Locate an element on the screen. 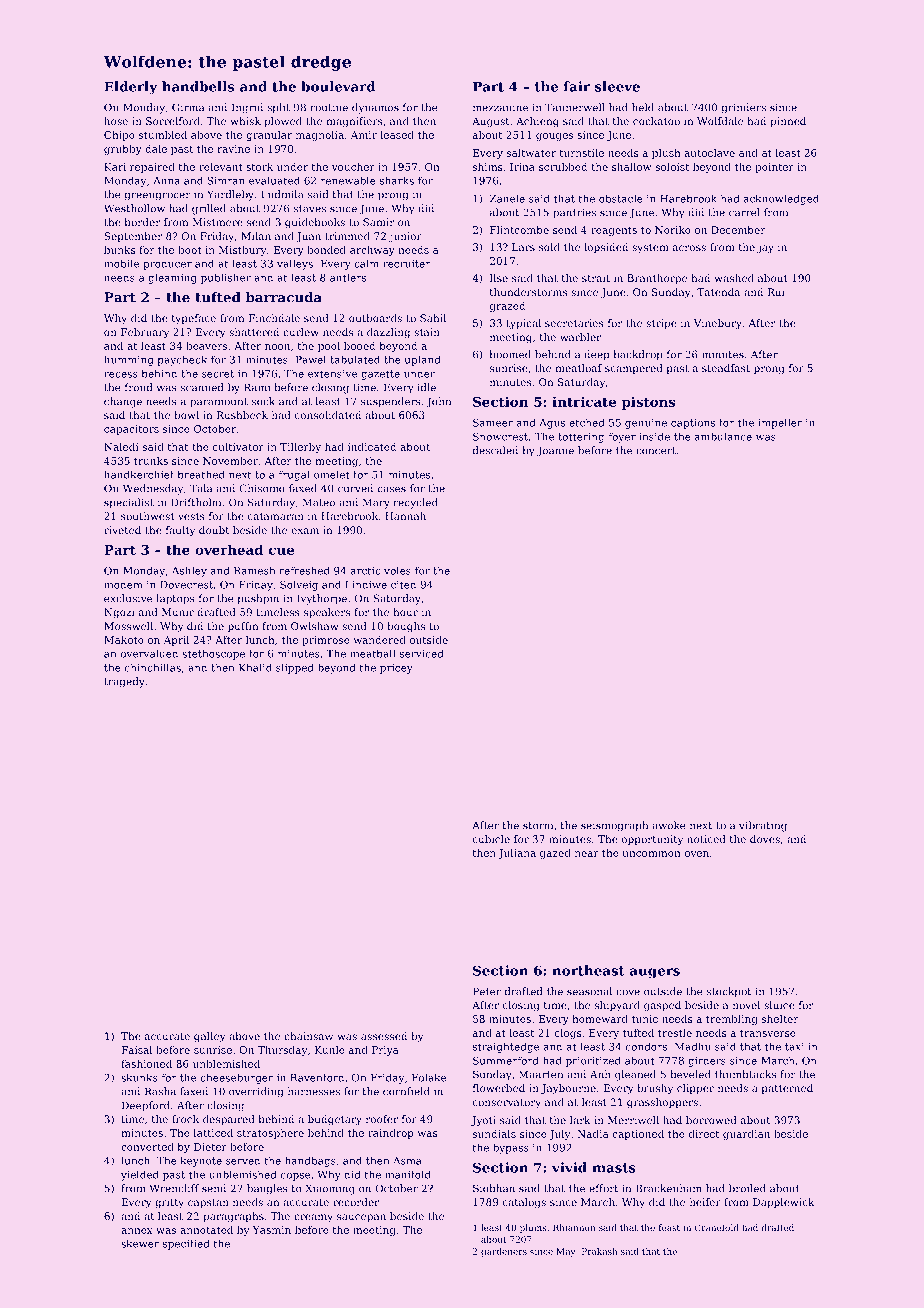  Juliana is located at coordinates (517, 854).
